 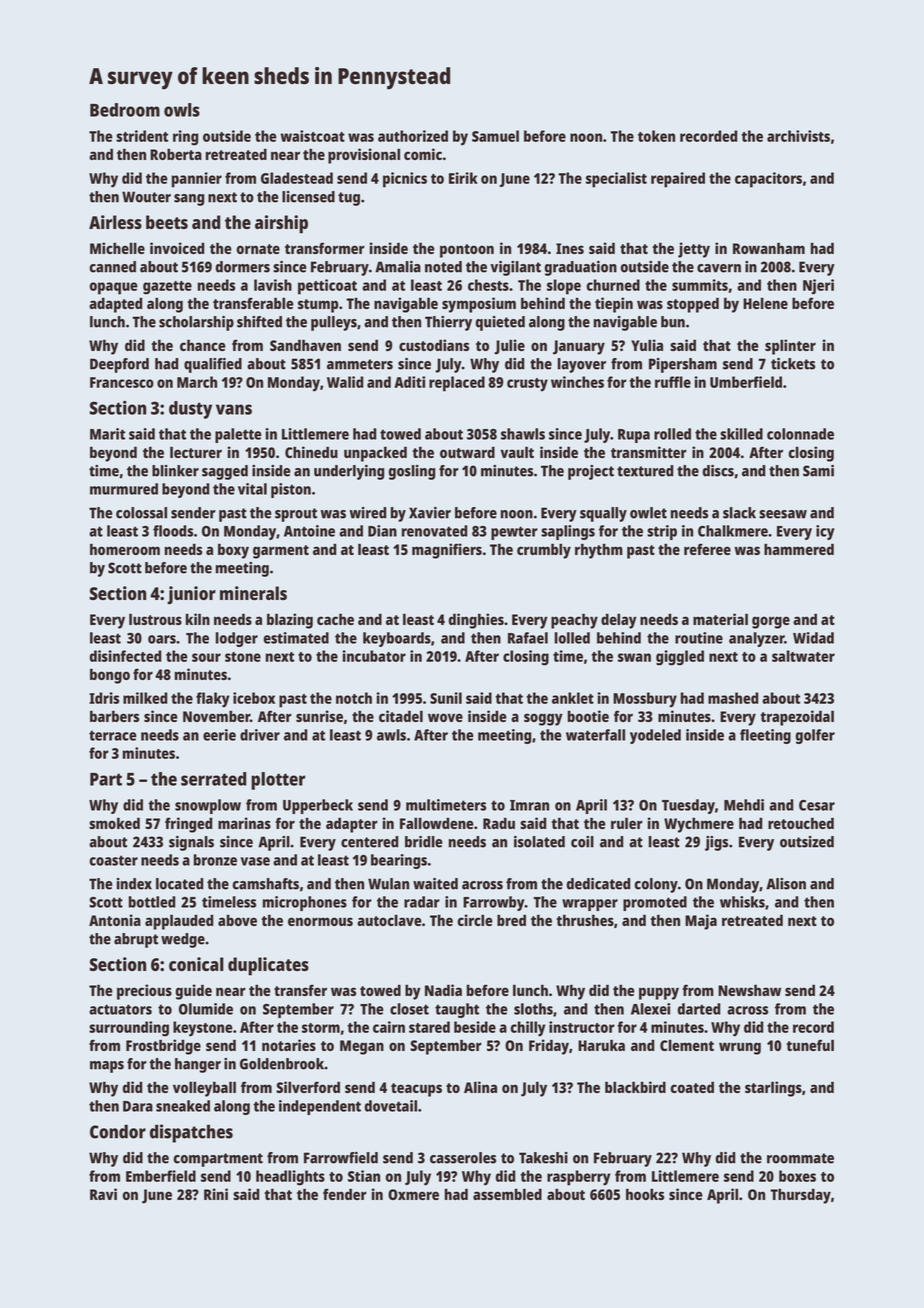 What do you see at coordinates (273, 285) in the screenshot?
I see `lavish` at bounding box center [273, 285].
